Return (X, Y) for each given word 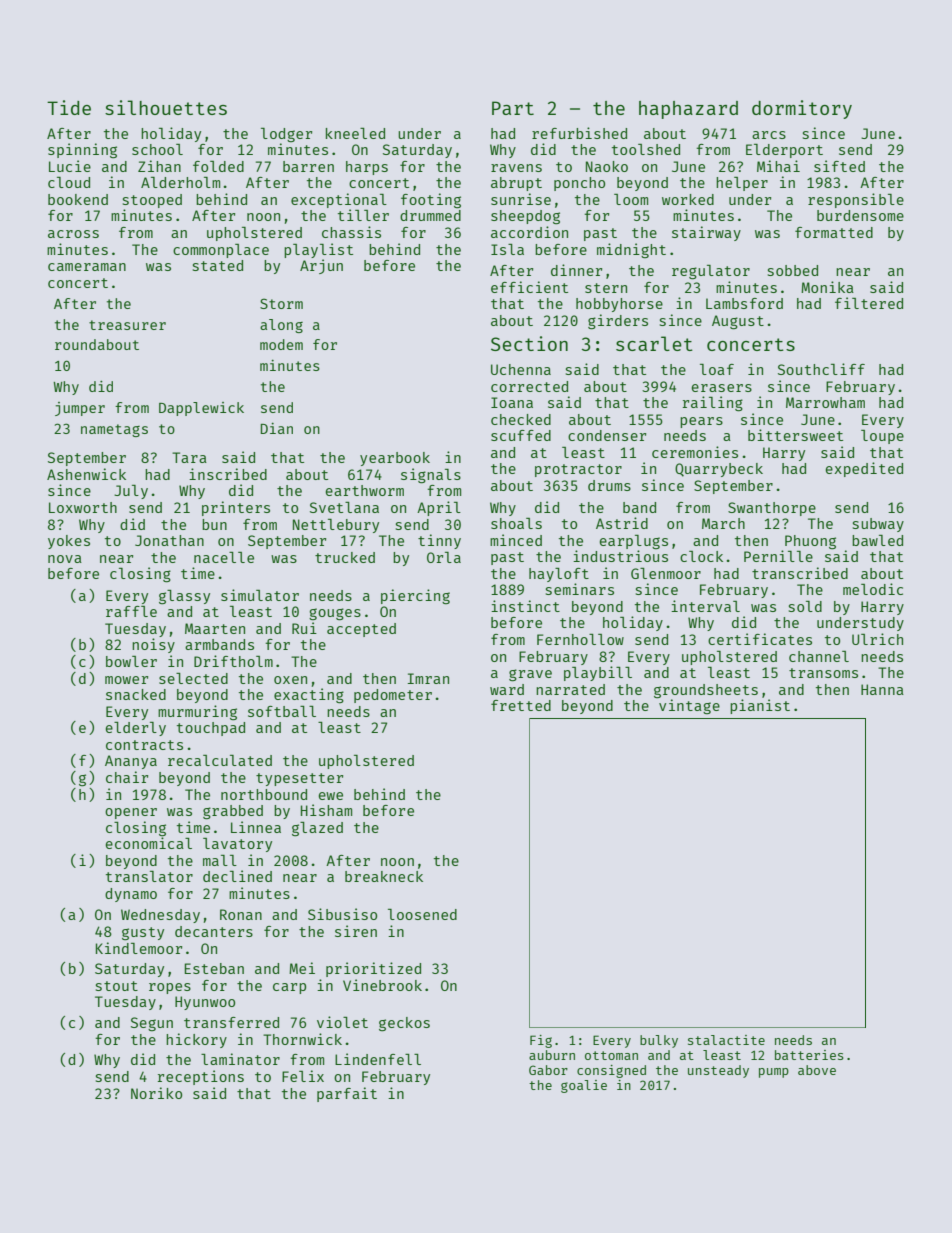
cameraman (87, 267)
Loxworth (83, 507)
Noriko (156, 1093)
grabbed (233, 812)
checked (521, 419)
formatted (834, 232)
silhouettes (166, 107)
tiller (363, 215)
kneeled (355, 133)
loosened (422, 914)
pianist (760, 706)
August (738, 322)
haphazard (688, 110)
